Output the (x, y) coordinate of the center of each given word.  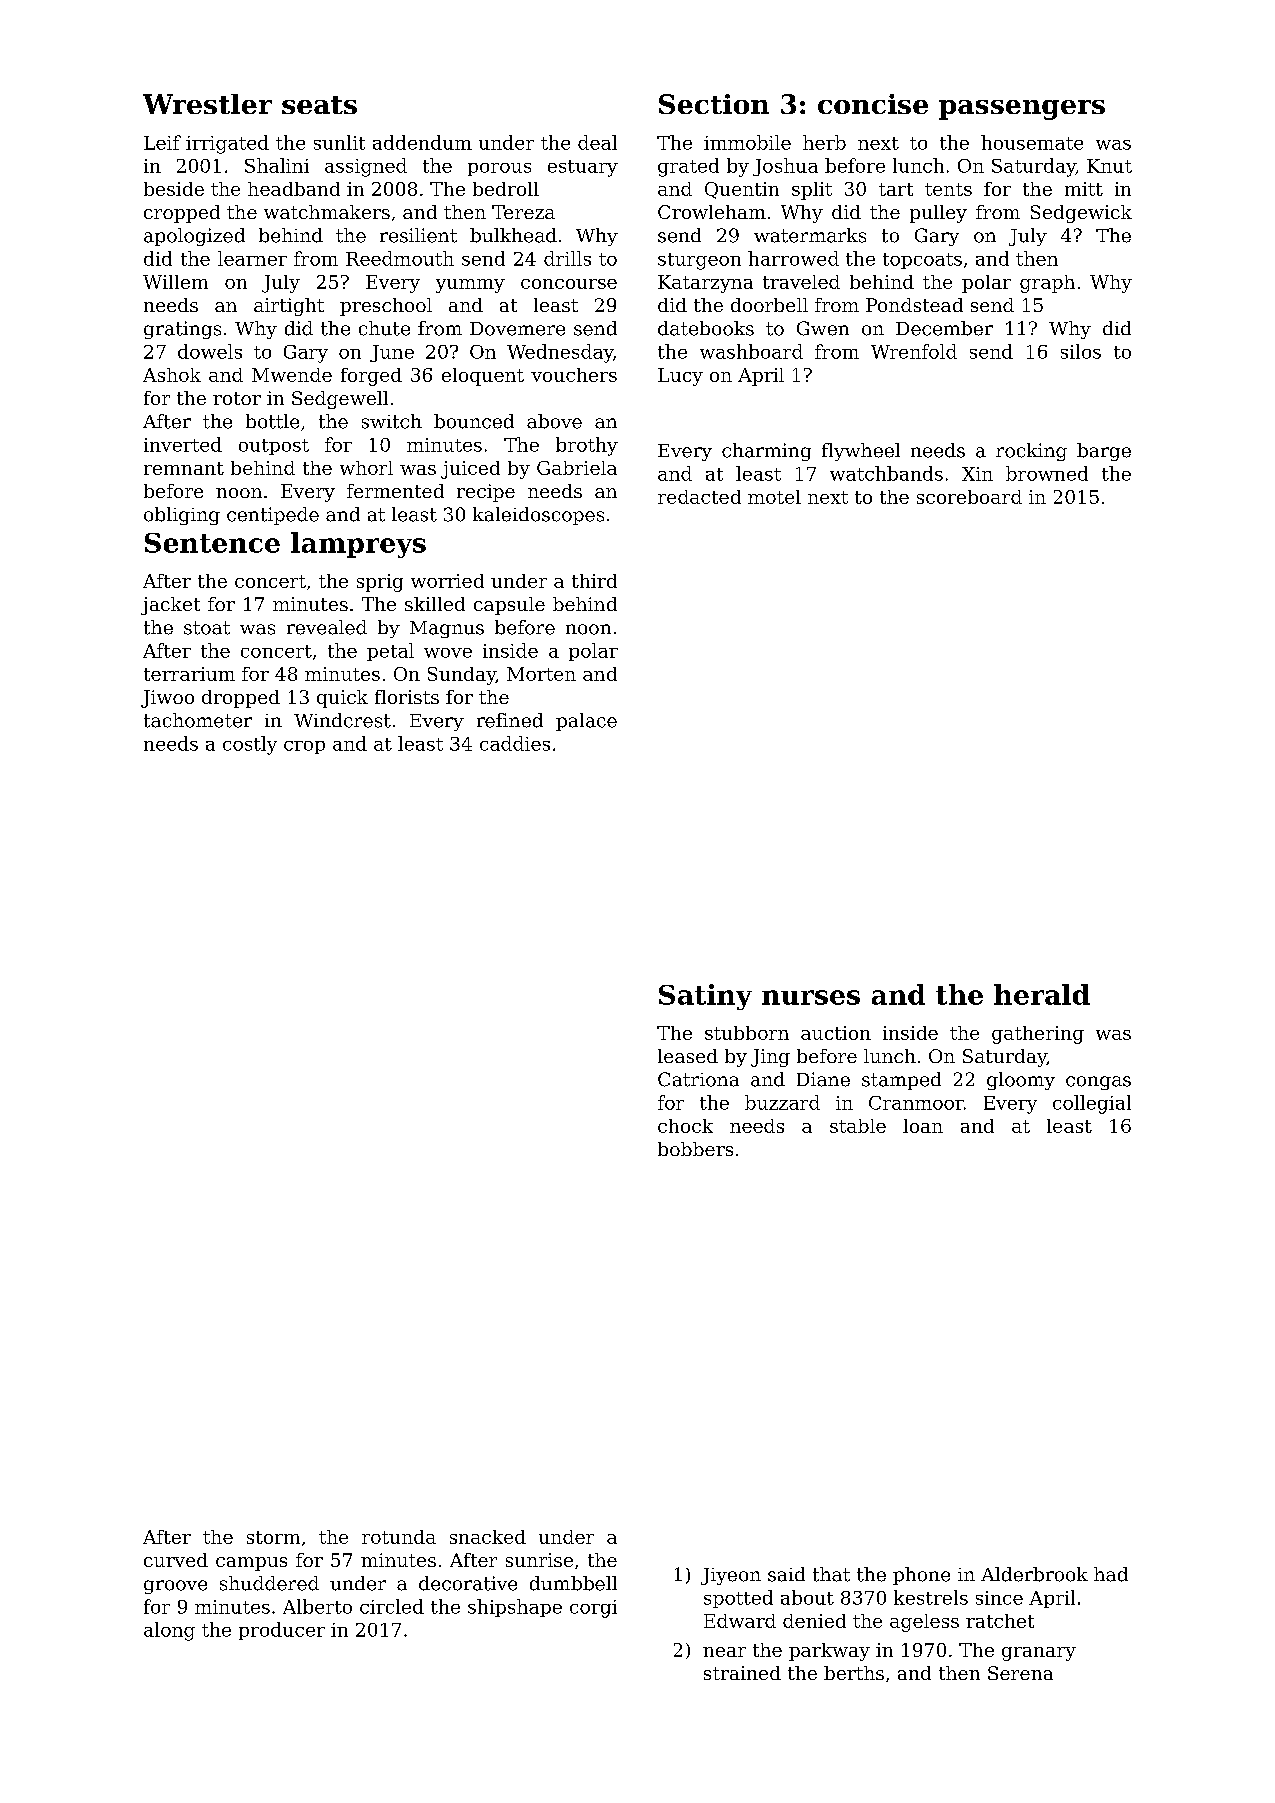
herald (1042, 994)
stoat (207, 628)
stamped (901, 1081)
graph (1047, 284)
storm (273, 1537)
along (169, 1631)
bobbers (695, 1149)
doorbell (769, 305)
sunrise (539, 1560)
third (594, 581)
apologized (194, 237)
